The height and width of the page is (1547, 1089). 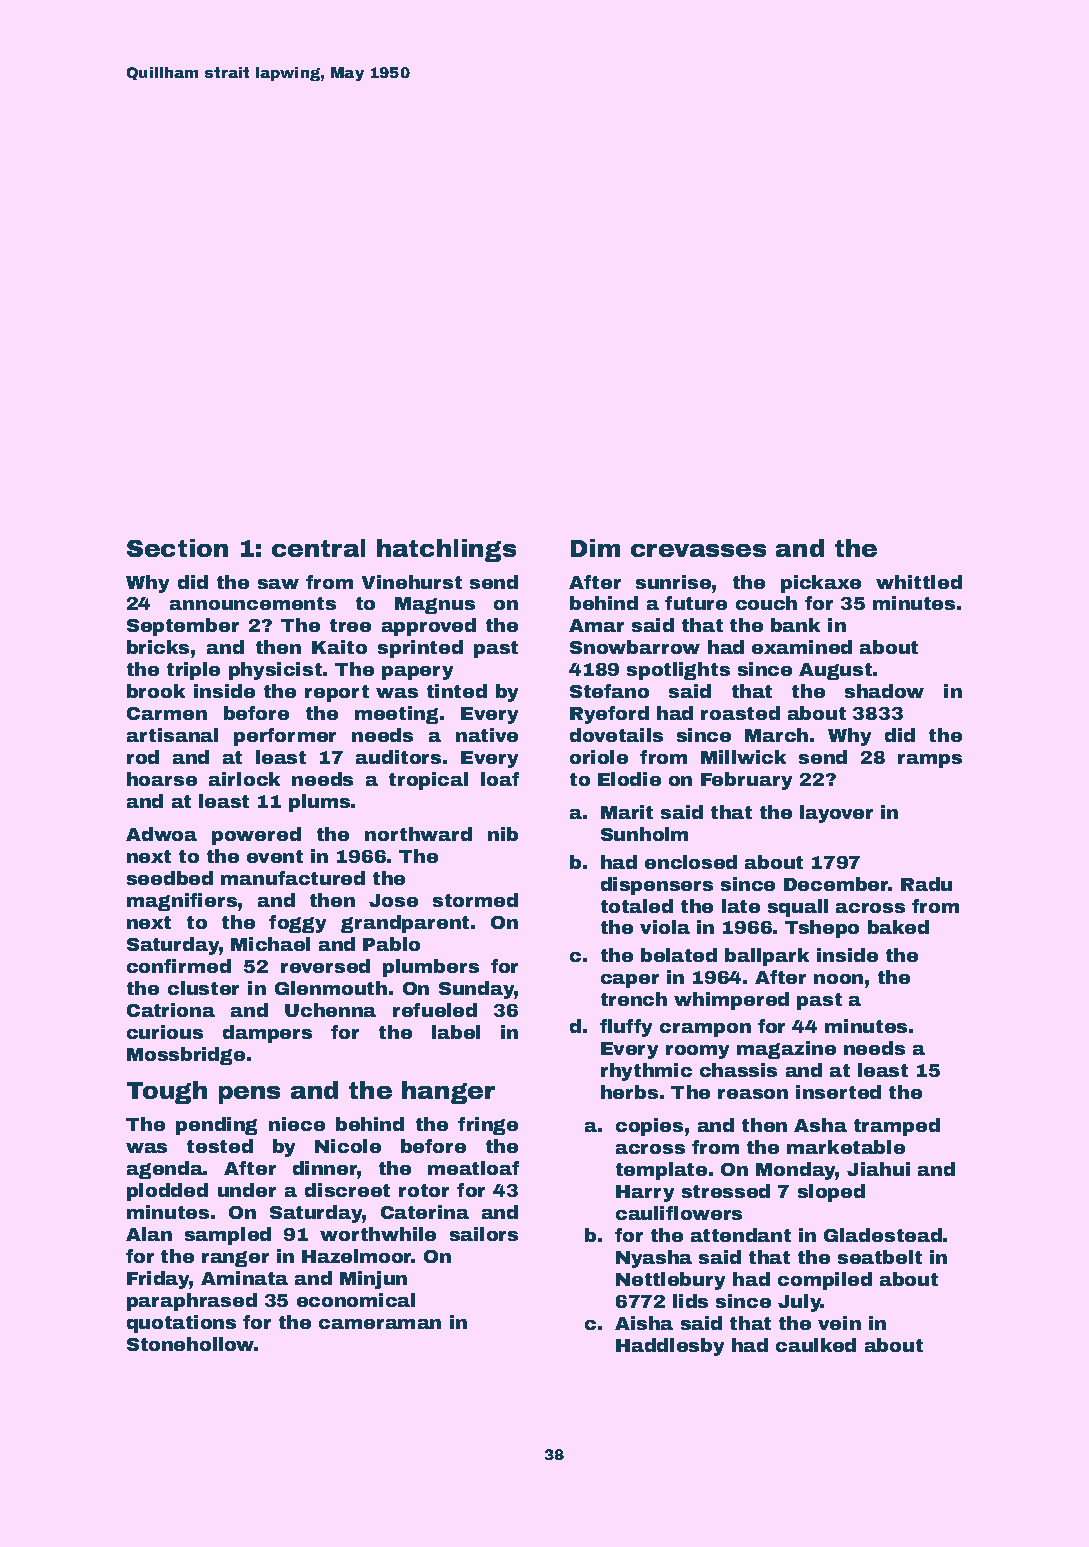 I want to click on ballpark, so click(x=767, y=957).
